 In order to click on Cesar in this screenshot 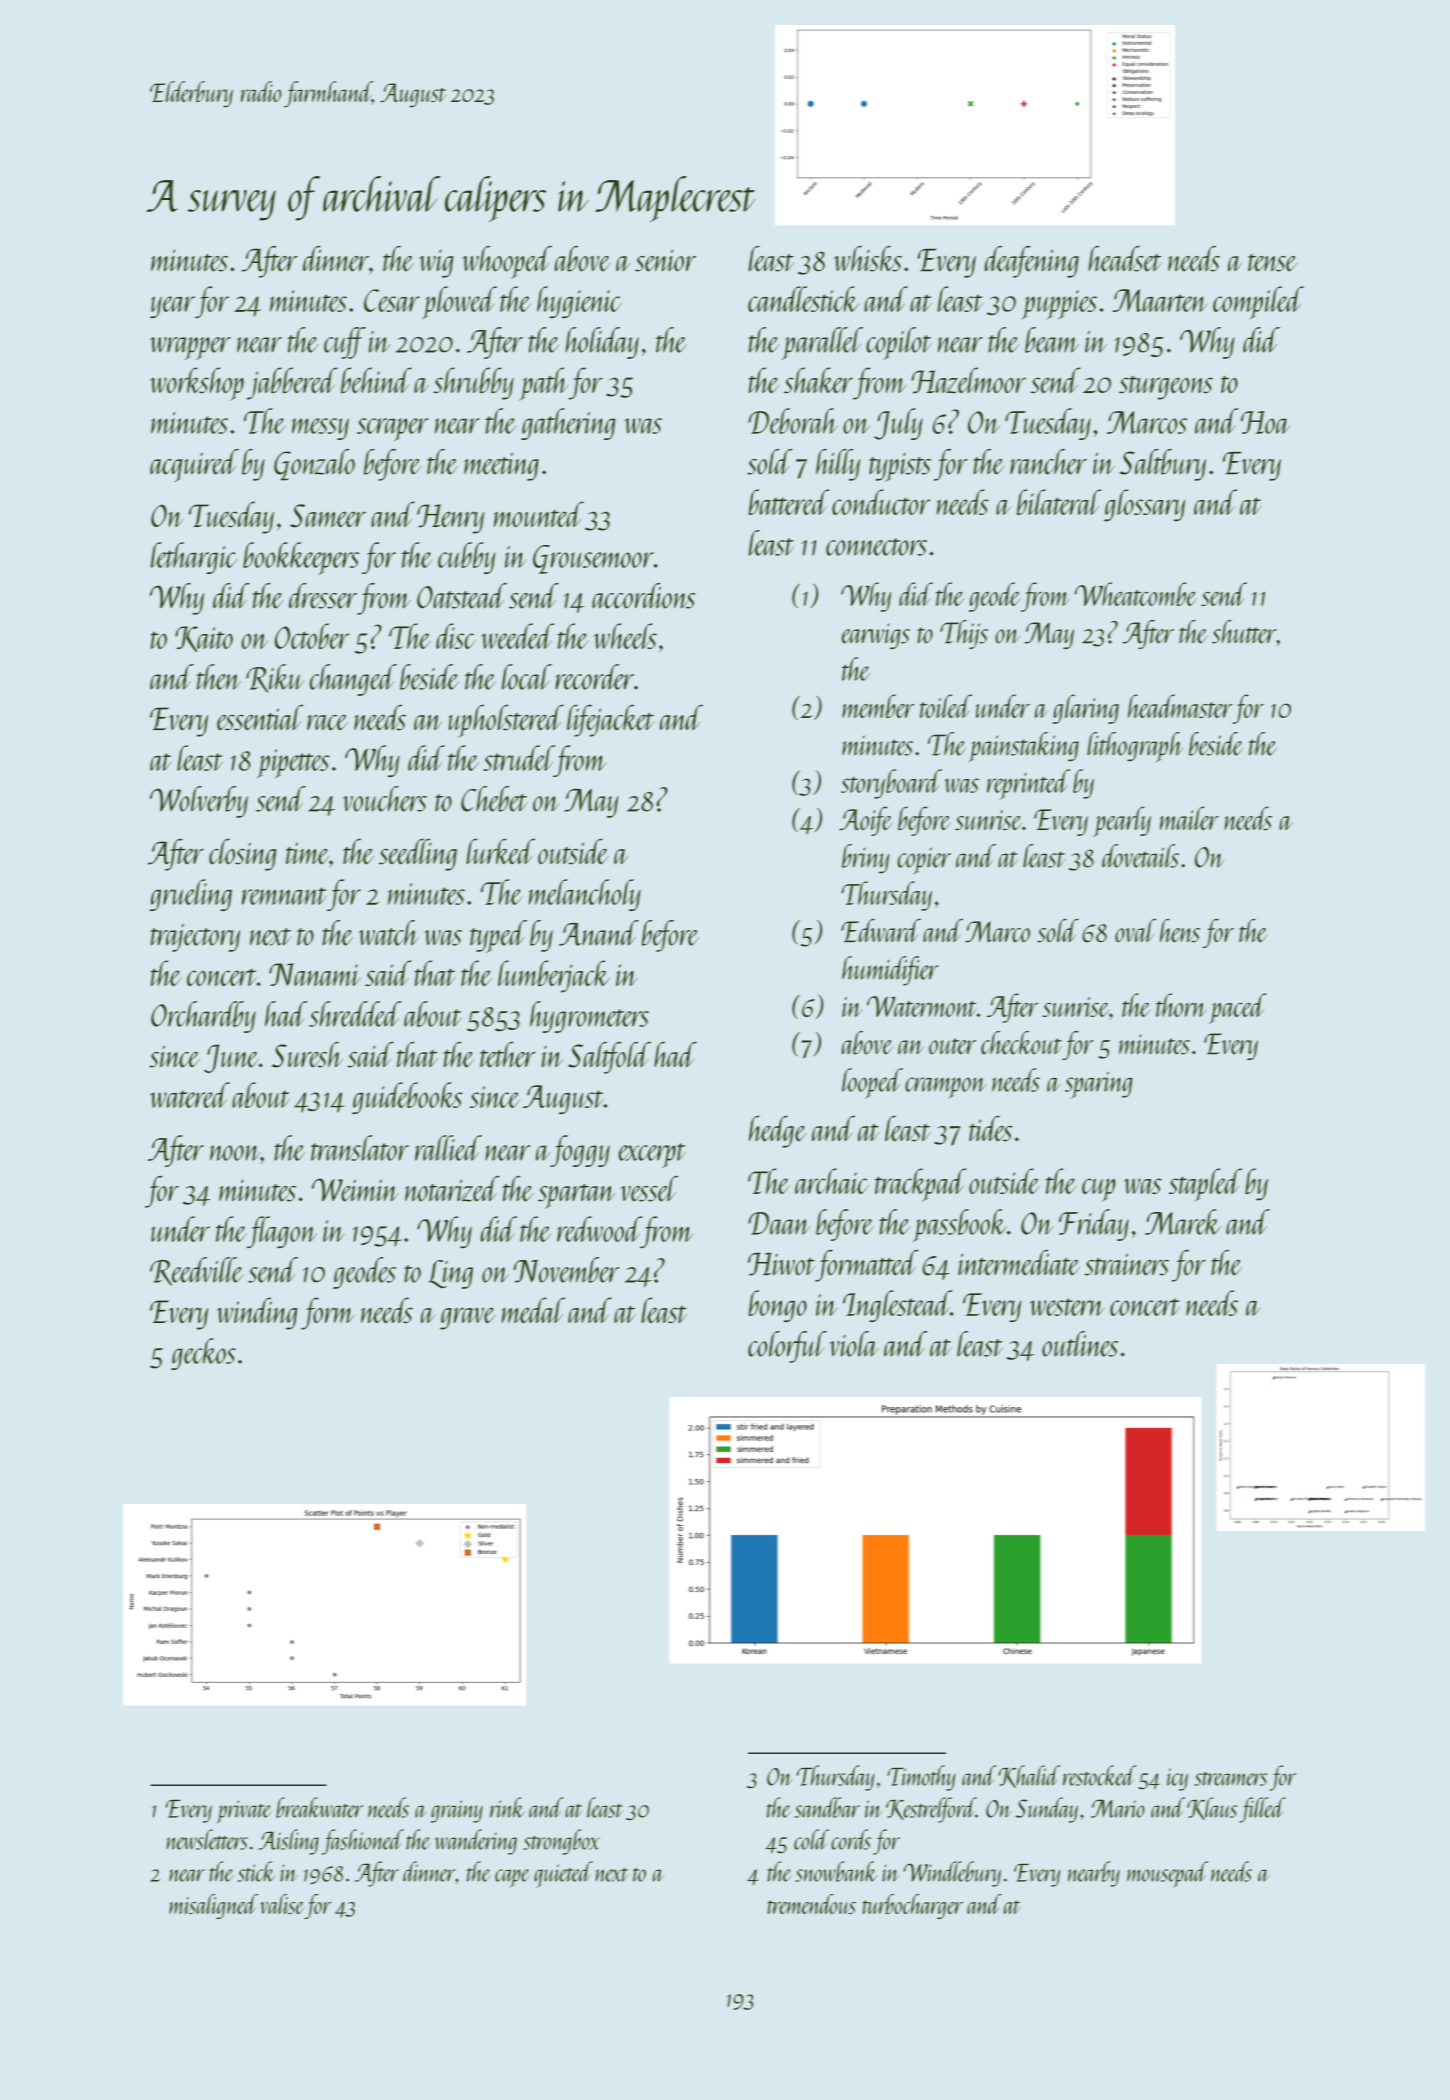, I will do `click(391, 300)`.
